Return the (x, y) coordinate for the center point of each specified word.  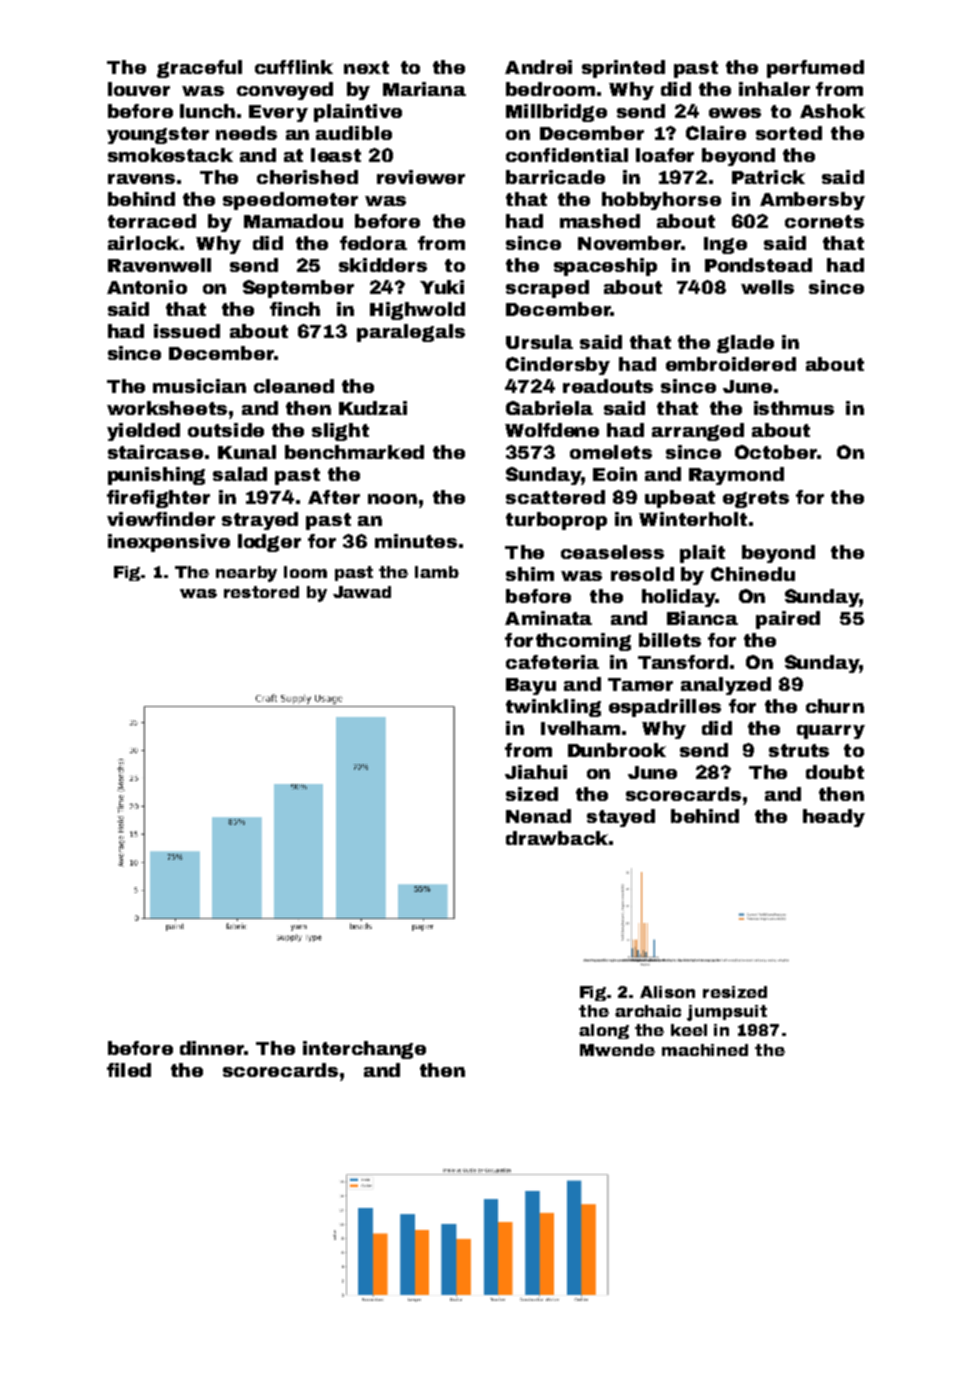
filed (129, 1070)
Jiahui (536, 772)
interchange (364, 1050)
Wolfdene (552, 430)
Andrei (538, 67)
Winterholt (693, 519)
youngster (158, 135)
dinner (212, 1048)
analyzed (726, 686)
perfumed (815, 69)
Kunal (247, 452)
